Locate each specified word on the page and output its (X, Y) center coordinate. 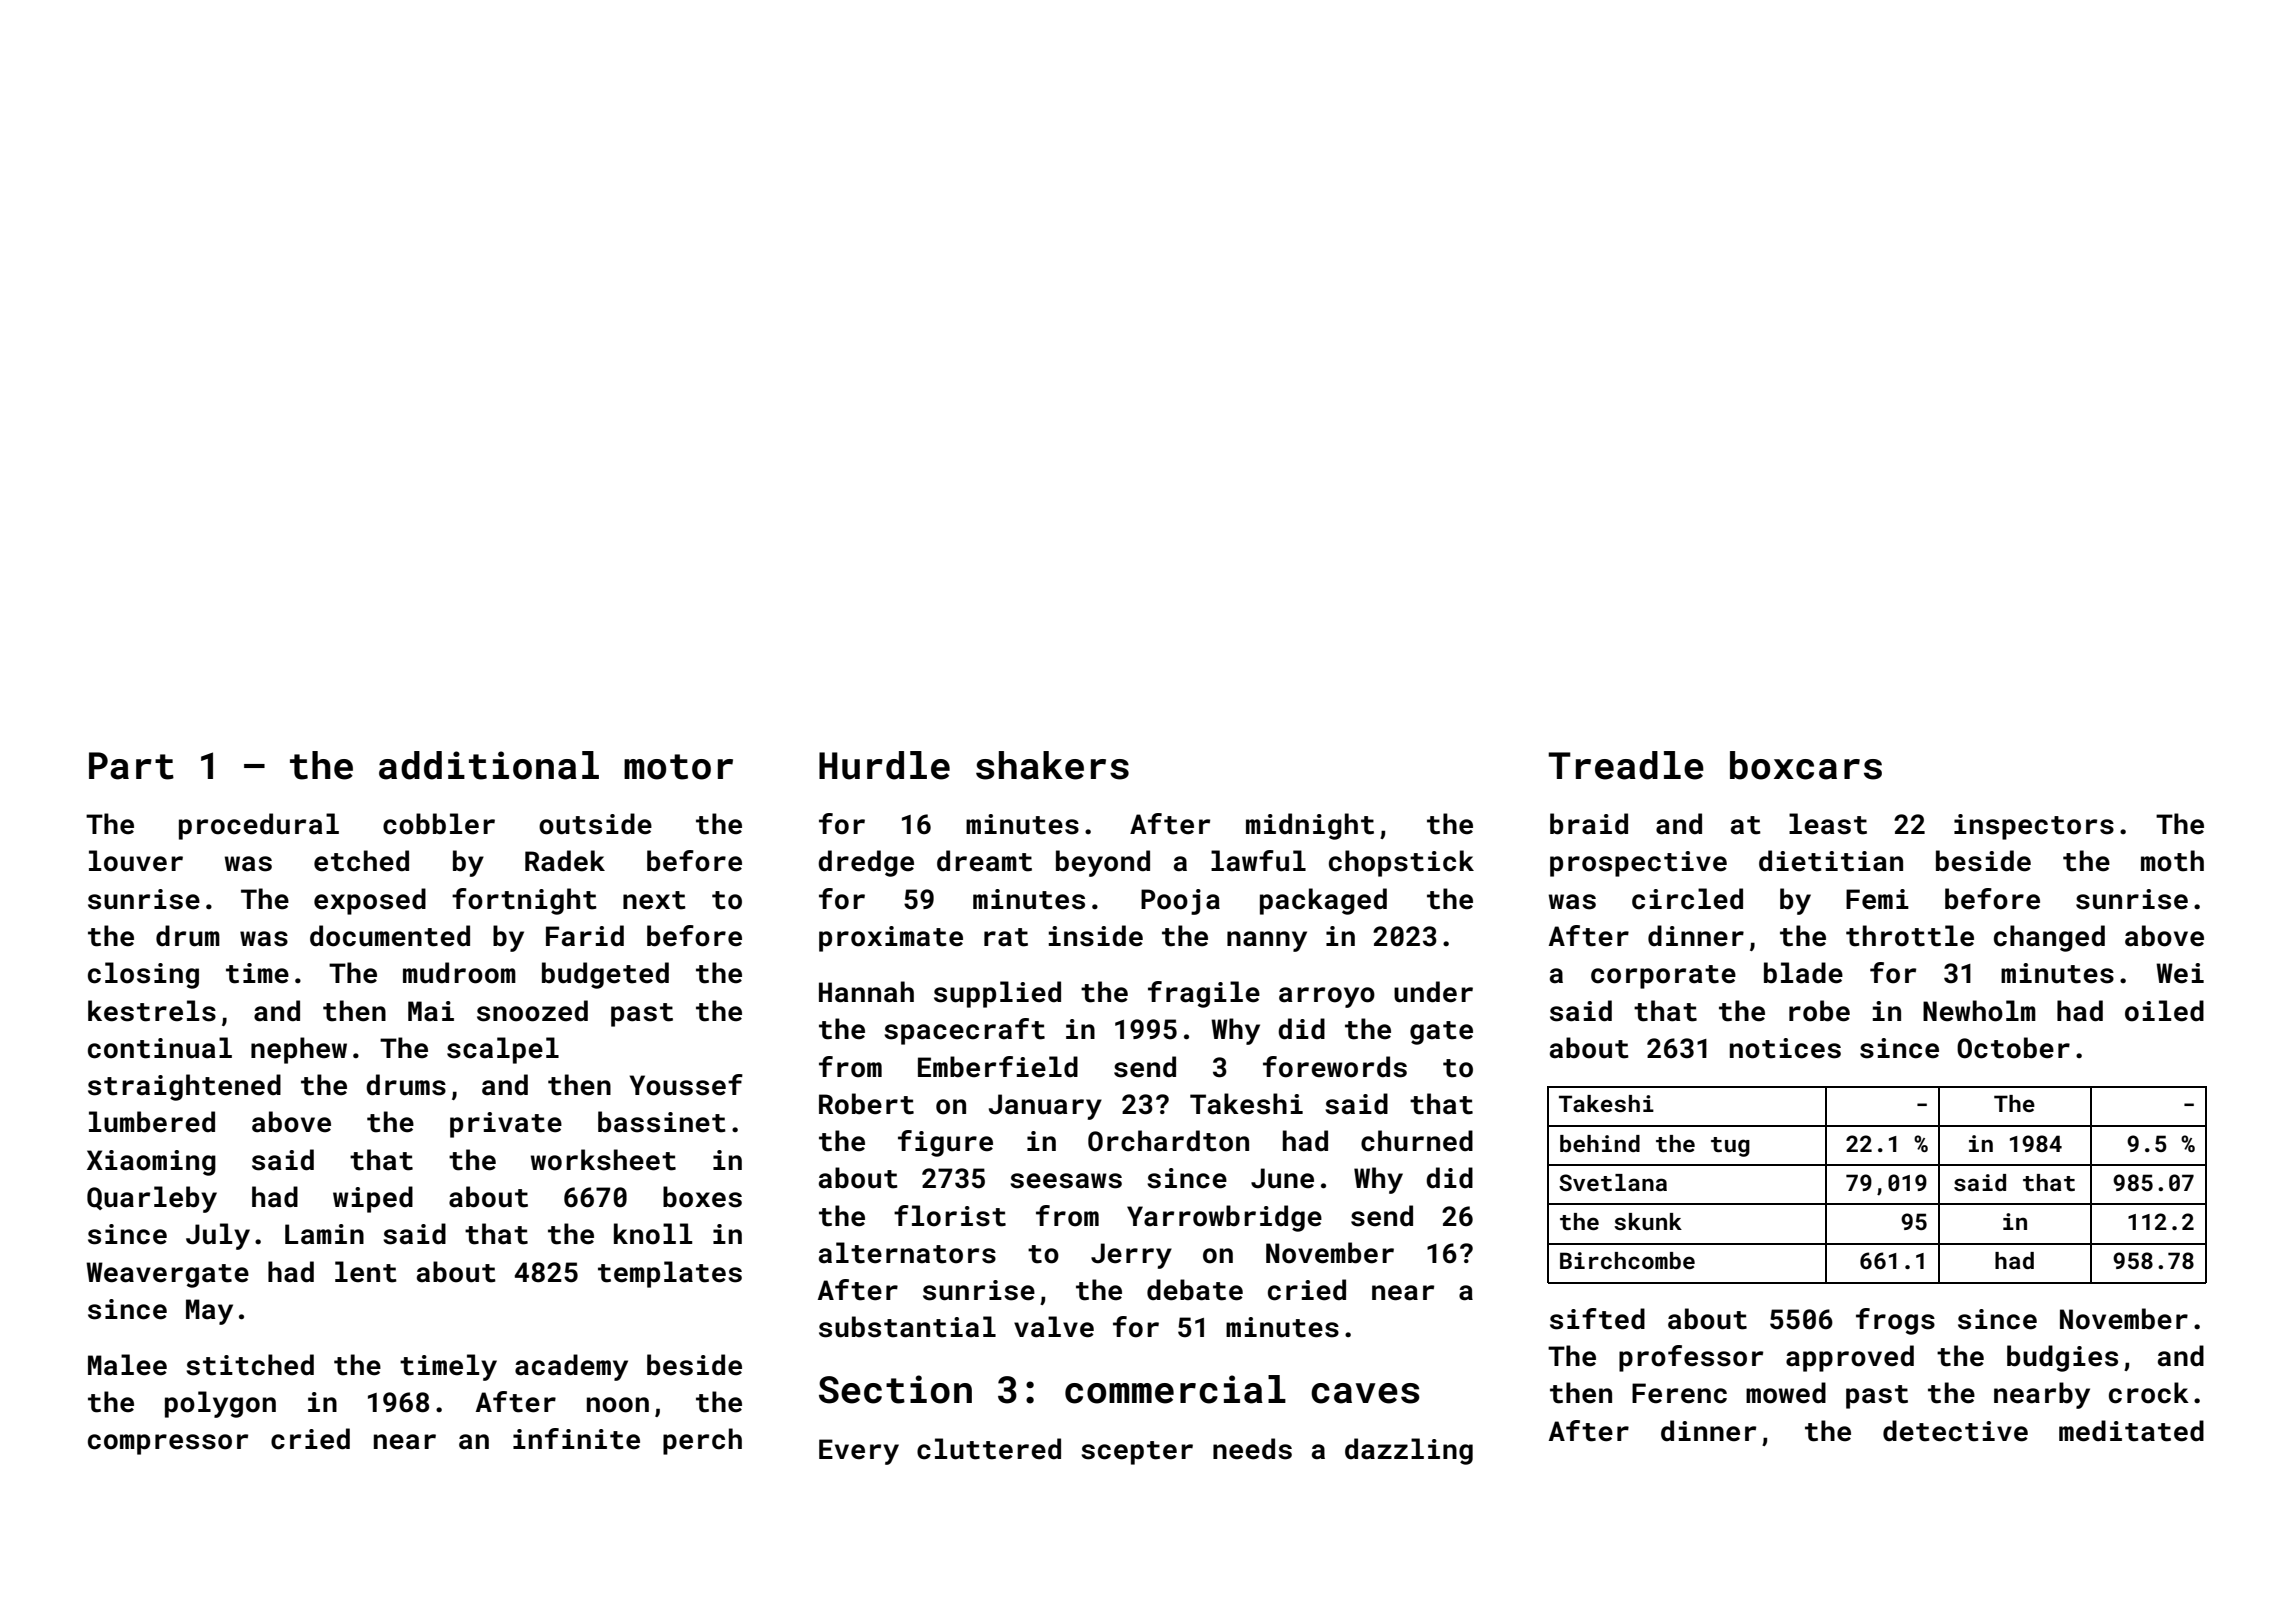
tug (1730, 1147)
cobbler (439, 824)
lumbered (152, 1122)
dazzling (1409, 1451)
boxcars (1806, 765)
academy (571, 1367)
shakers (1052, 765)
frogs (1895, 1321)
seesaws (1066, 1181)
